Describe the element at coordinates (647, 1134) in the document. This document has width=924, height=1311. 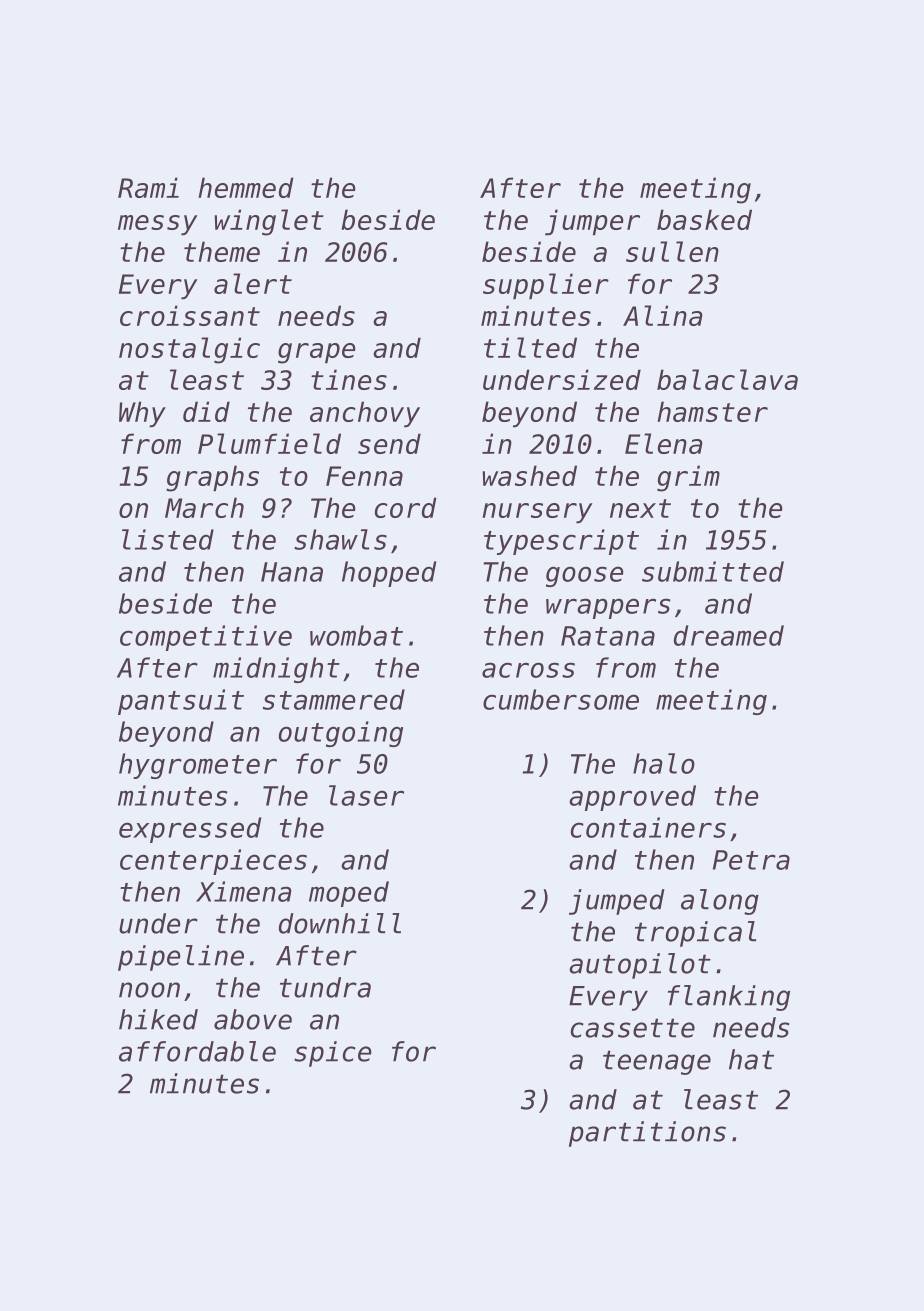
I see `partitions` at that location.
